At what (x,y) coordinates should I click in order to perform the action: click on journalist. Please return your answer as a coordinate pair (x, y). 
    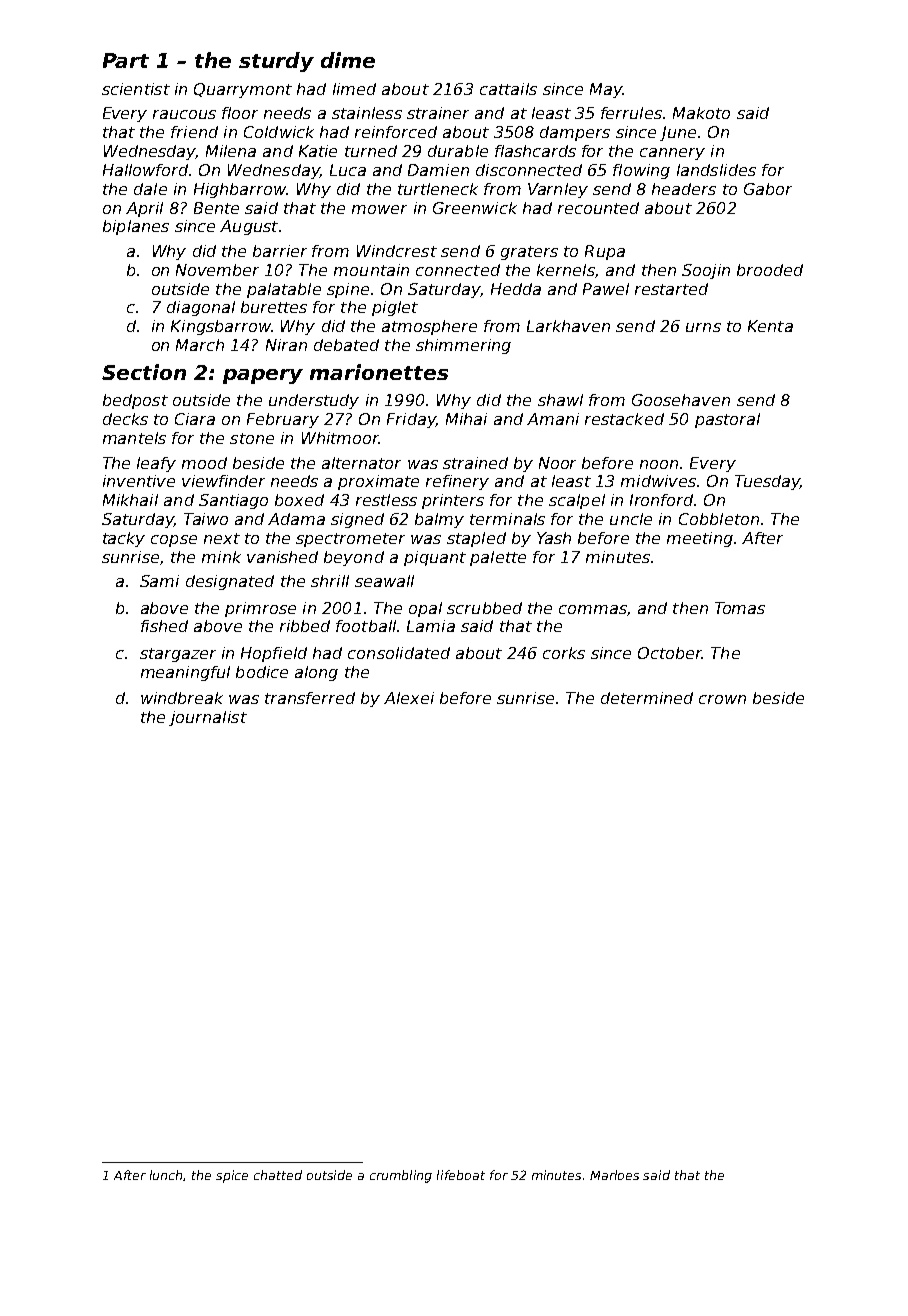
    Looking at the image, I should click on (208, 718).
